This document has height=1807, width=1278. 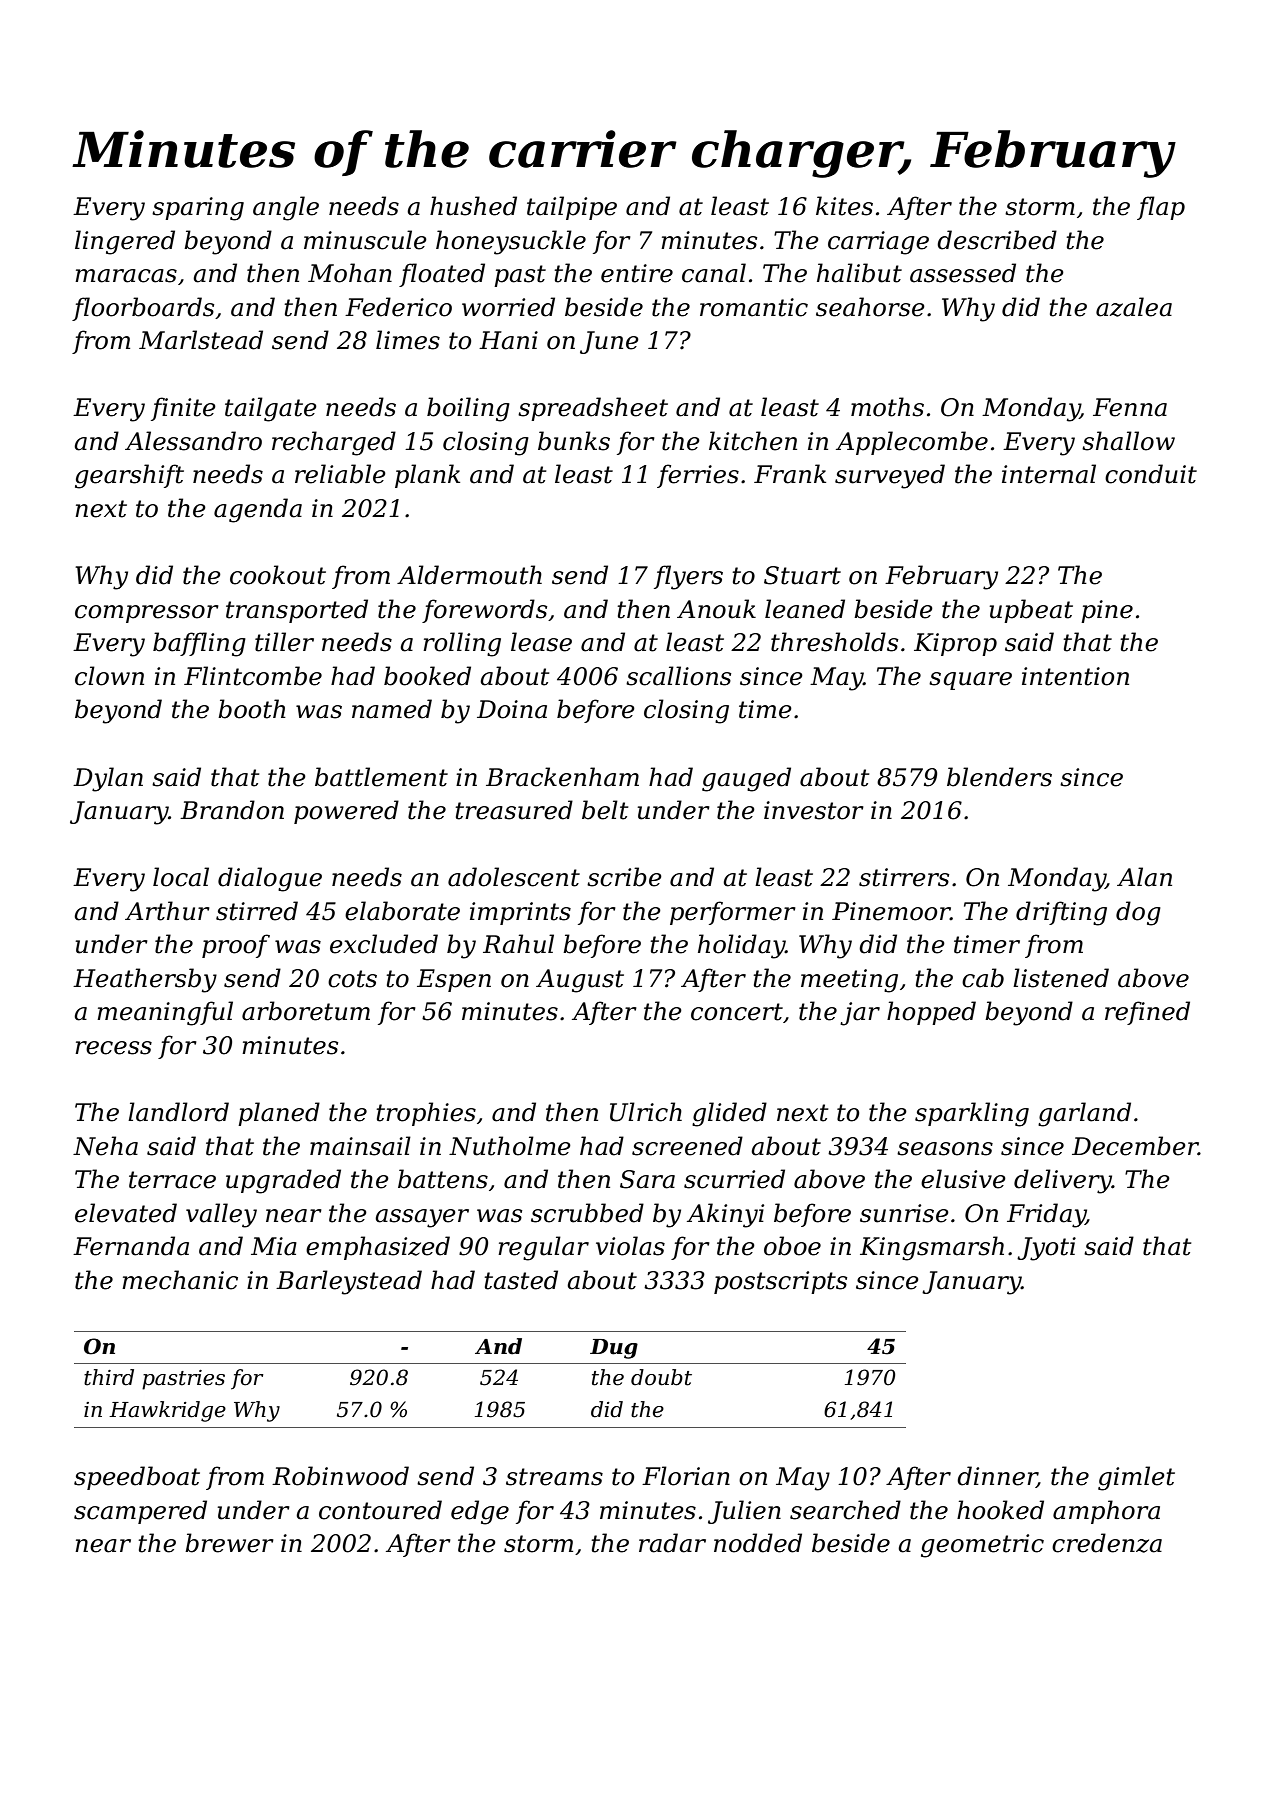 I want to click on edge, so click(x=480, y=1512).
